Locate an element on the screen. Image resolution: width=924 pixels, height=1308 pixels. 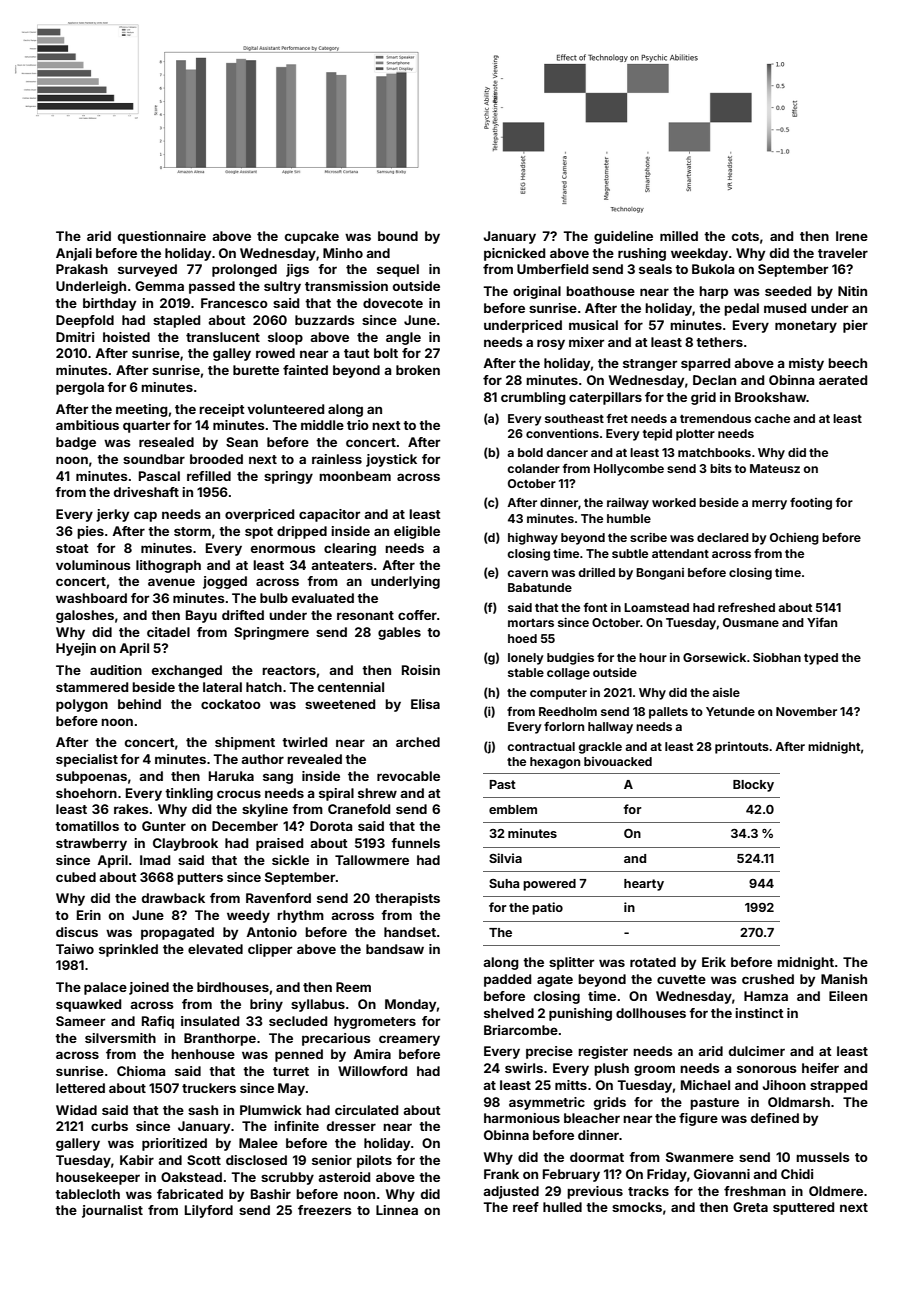
asymmetric is located at coordinates (547, 1103).
